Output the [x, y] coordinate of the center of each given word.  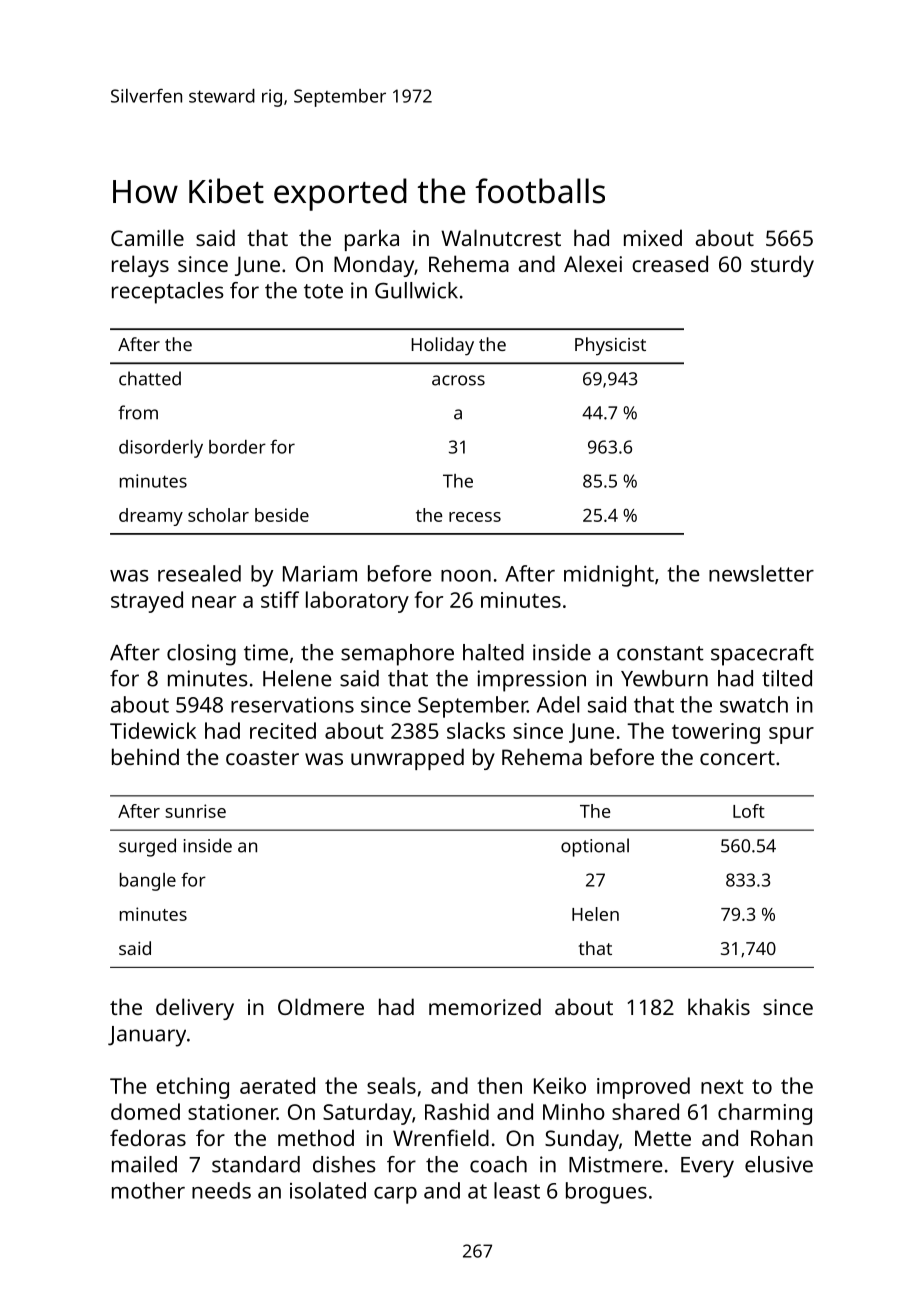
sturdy [782, 266]
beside [282, 515]
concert [737, 758]
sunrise [195, 811]
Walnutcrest [501, 237]
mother [148, 1190]
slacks [476, 730]
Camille [147, 237]
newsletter [761, 573]
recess [475, 517]
